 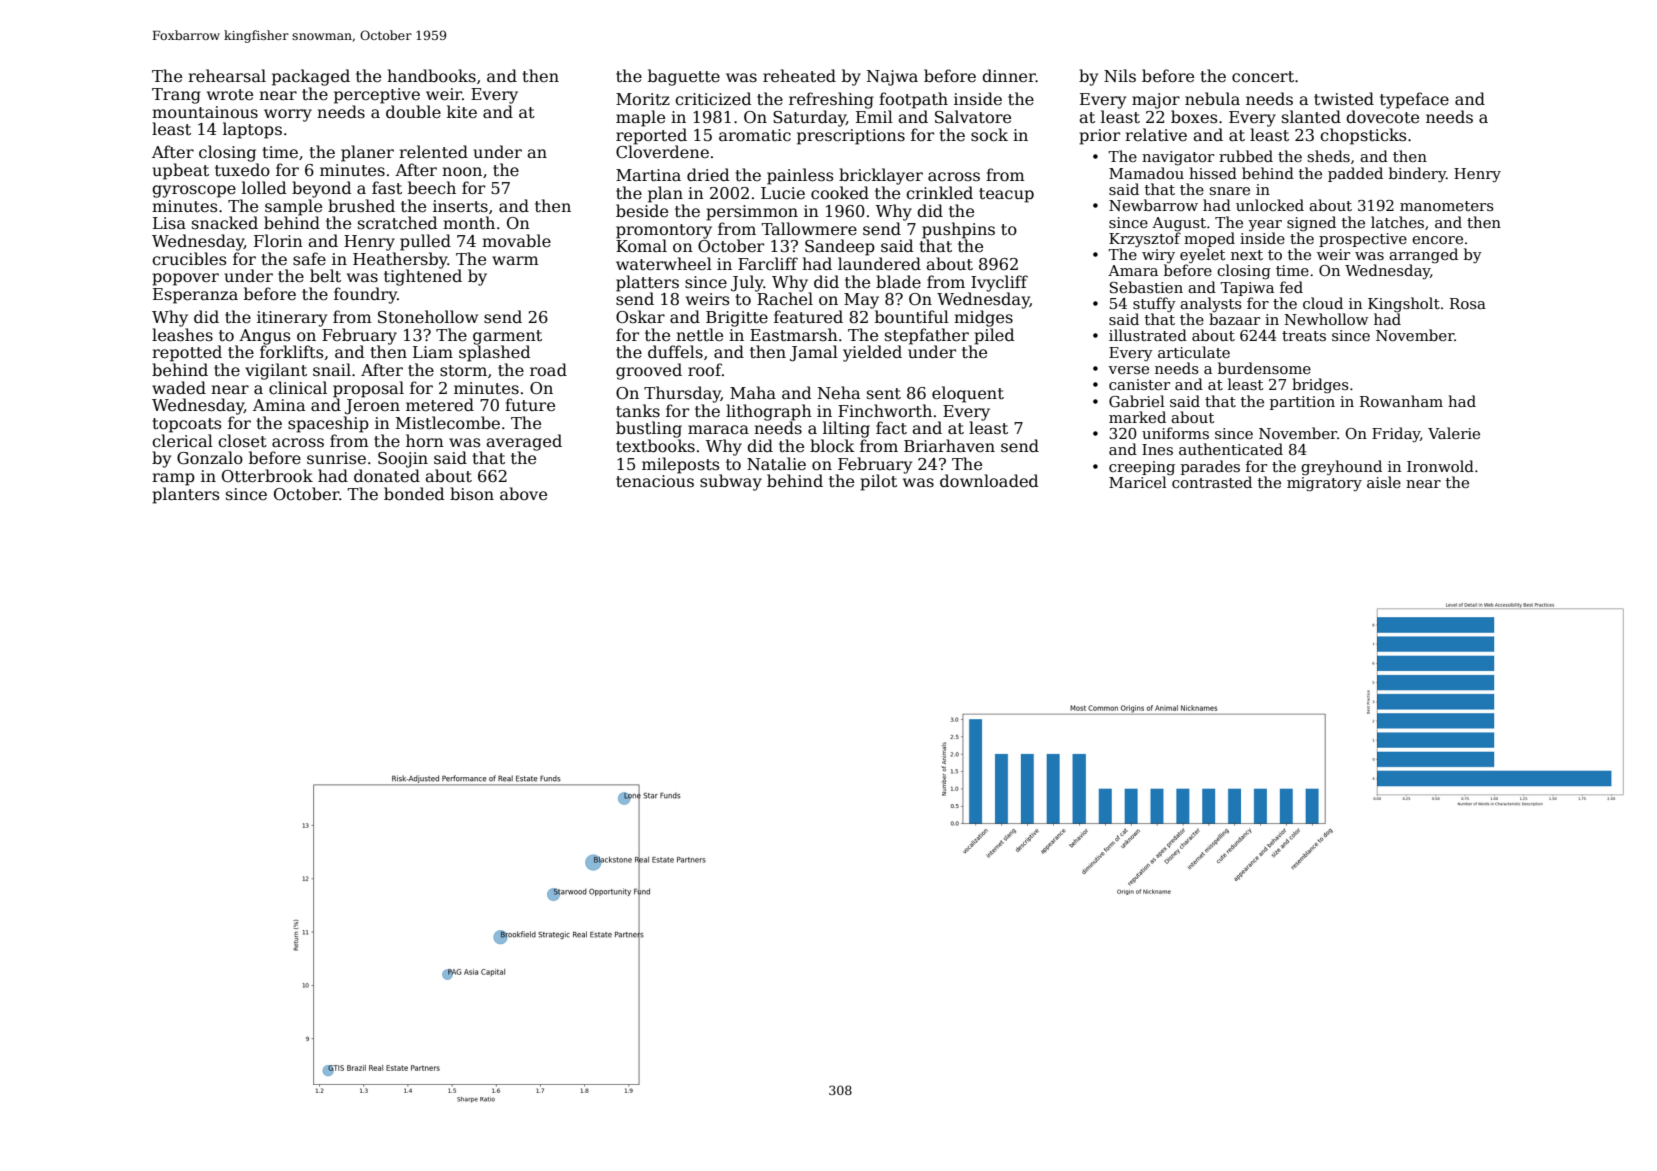 I want to click on Valerie, so click(x=1454, y=433).
